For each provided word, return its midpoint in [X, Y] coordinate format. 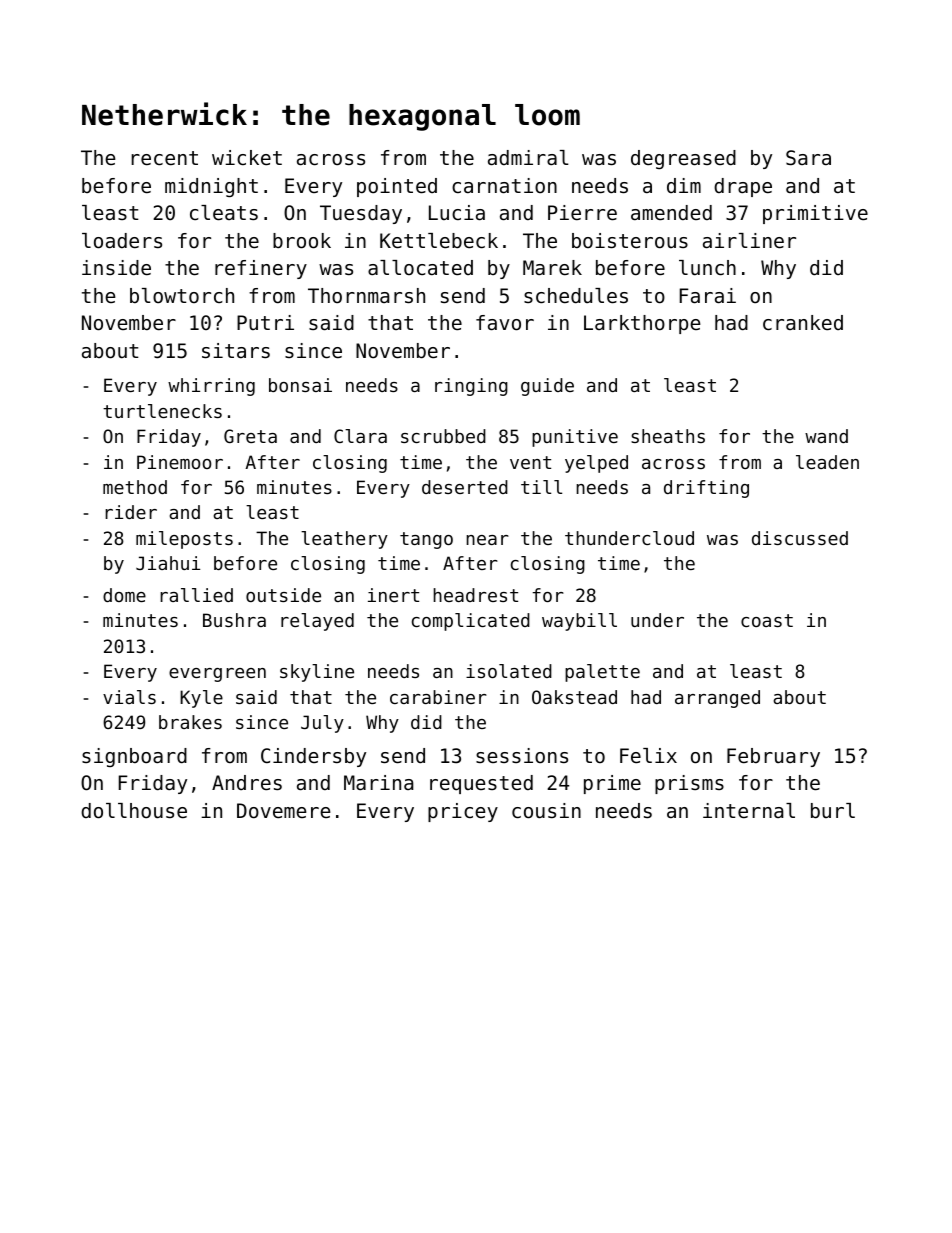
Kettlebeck [439, 241]
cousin [546, 811]
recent [164, 158]
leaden [827, 462]
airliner [749, 241]
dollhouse [134, 811]
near [487, 540]
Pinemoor [180, 462]
